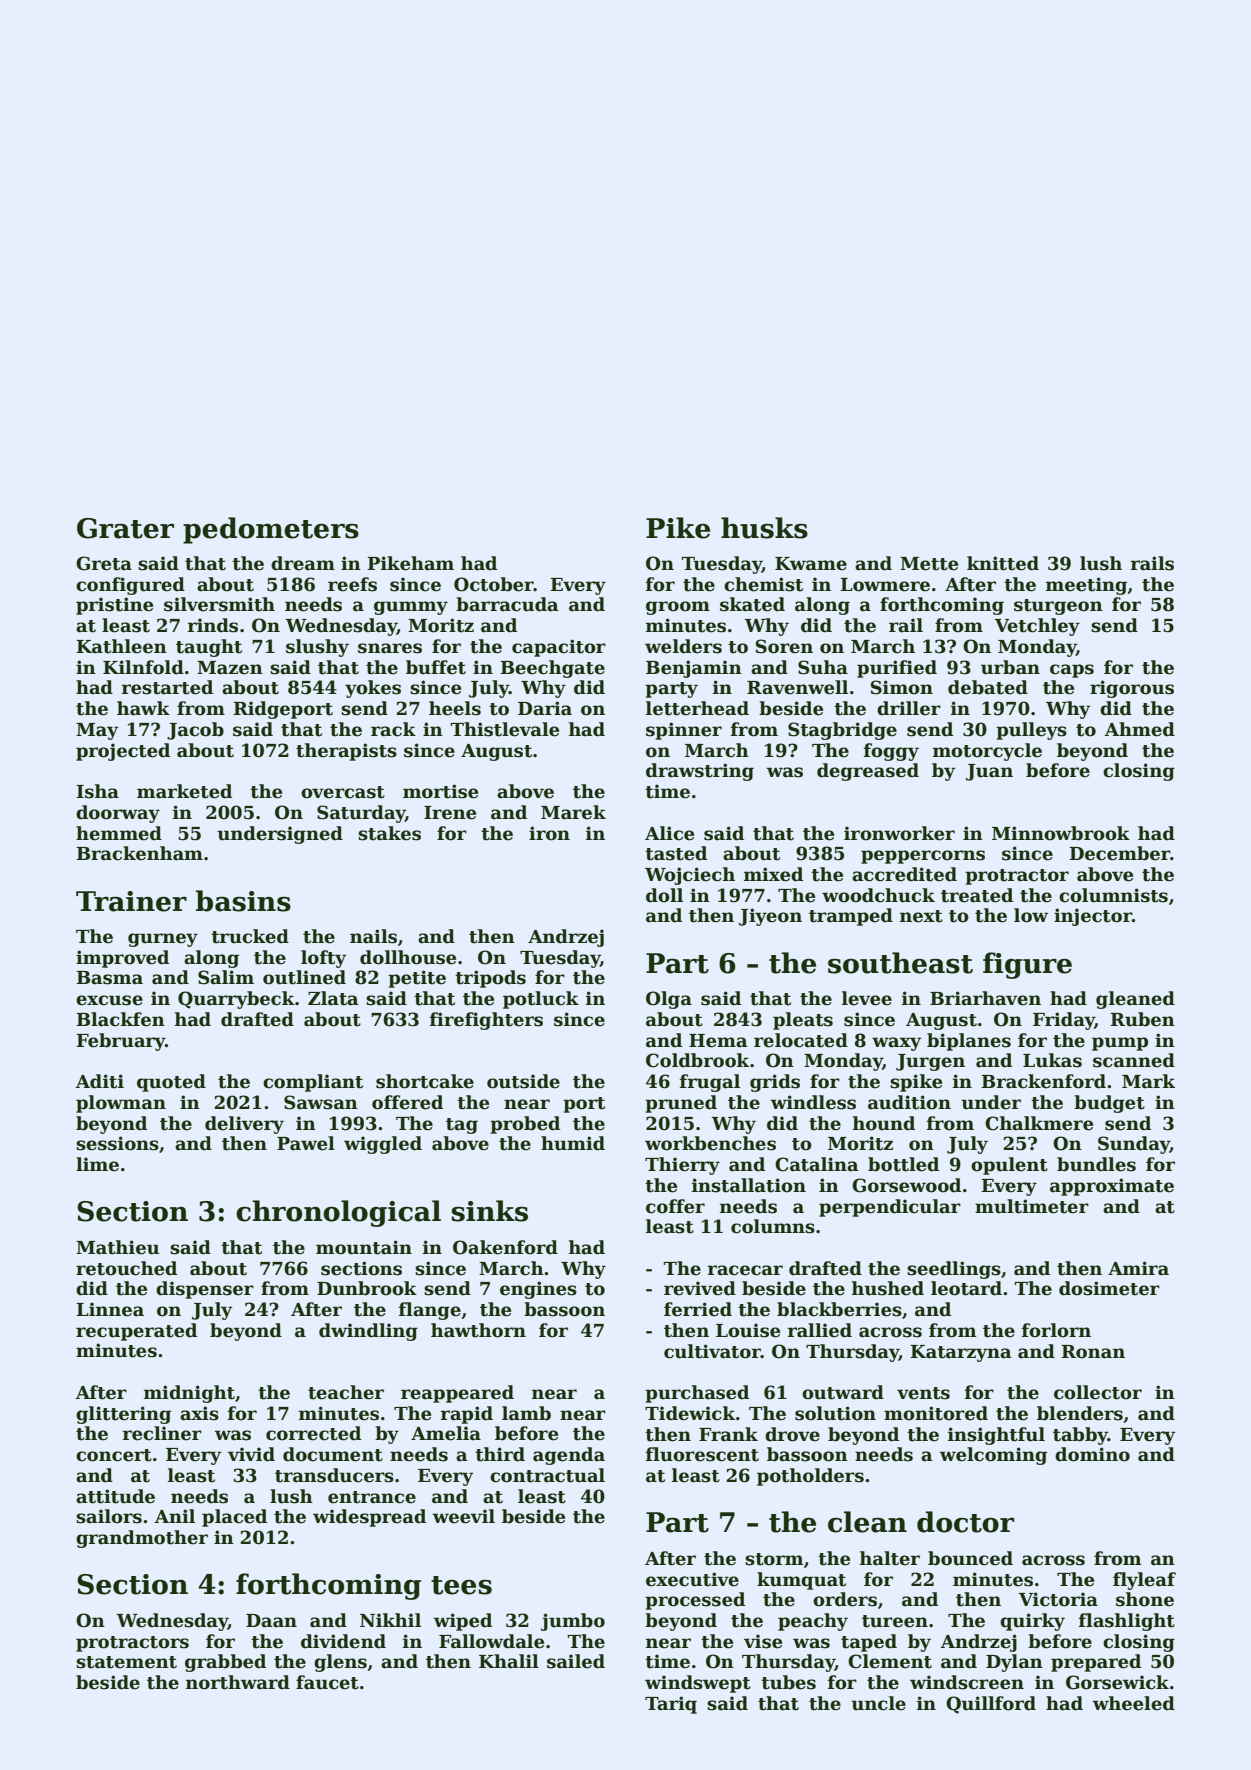 The width and height of the page is (1251, 1770). I want to click on petite, so click(417, 979).
